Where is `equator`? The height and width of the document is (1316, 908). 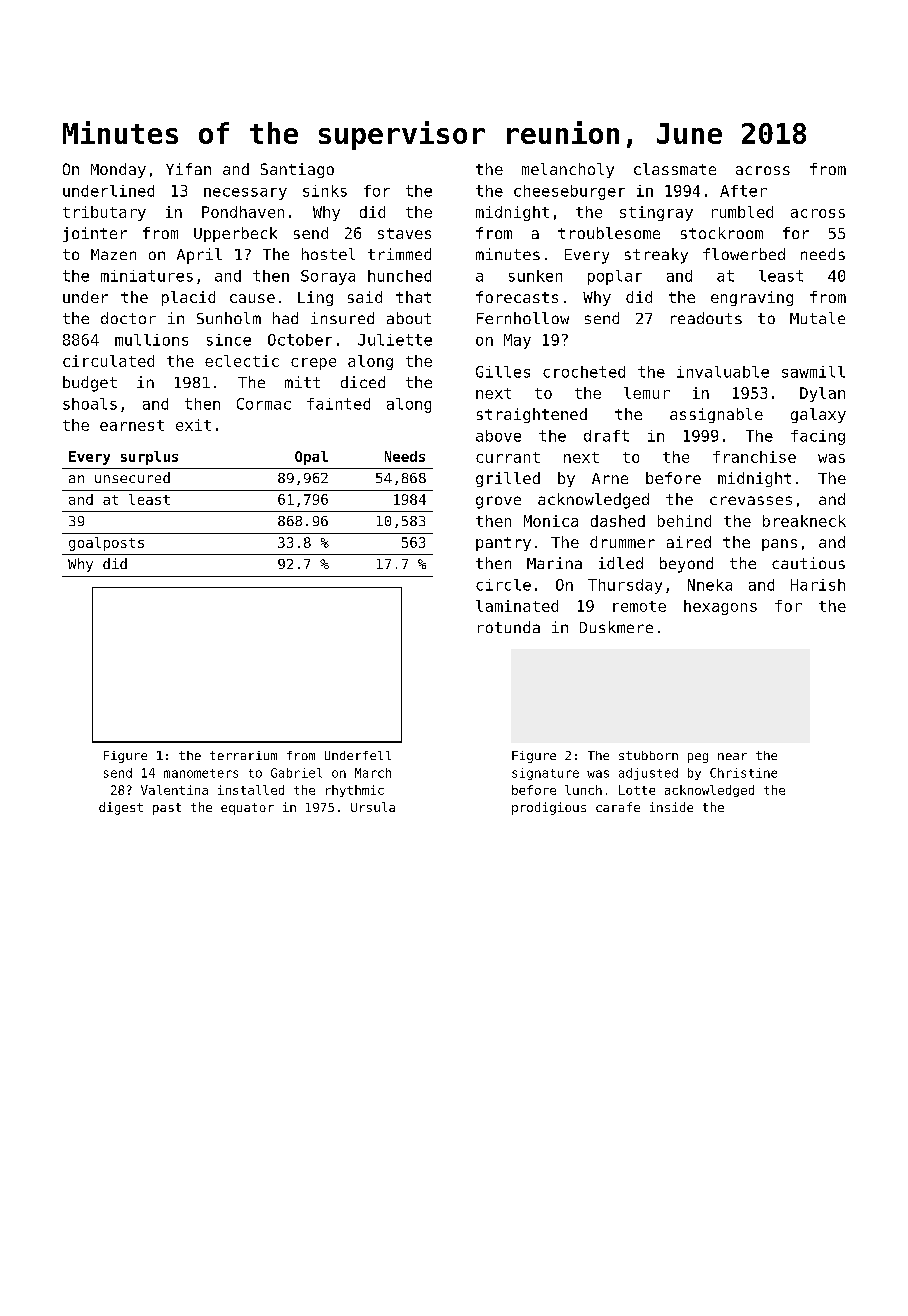 equator is located at coordinates (247, 809).
